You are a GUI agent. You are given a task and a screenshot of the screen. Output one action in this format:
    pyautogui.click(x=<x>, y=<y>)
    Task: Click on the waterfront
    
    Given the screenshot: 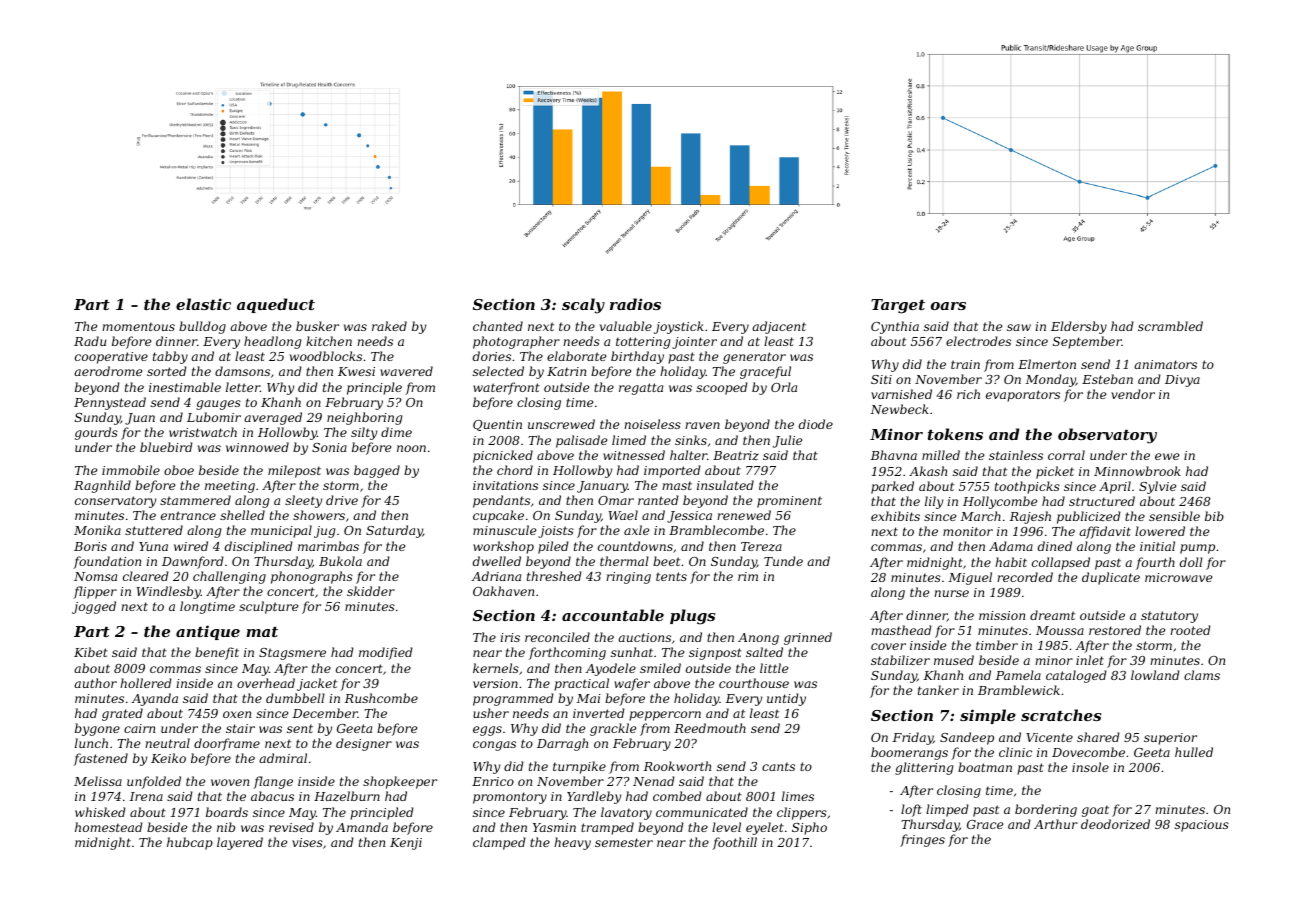 What is the action you would take?
    pyautogui.click(x=506, y=388)
